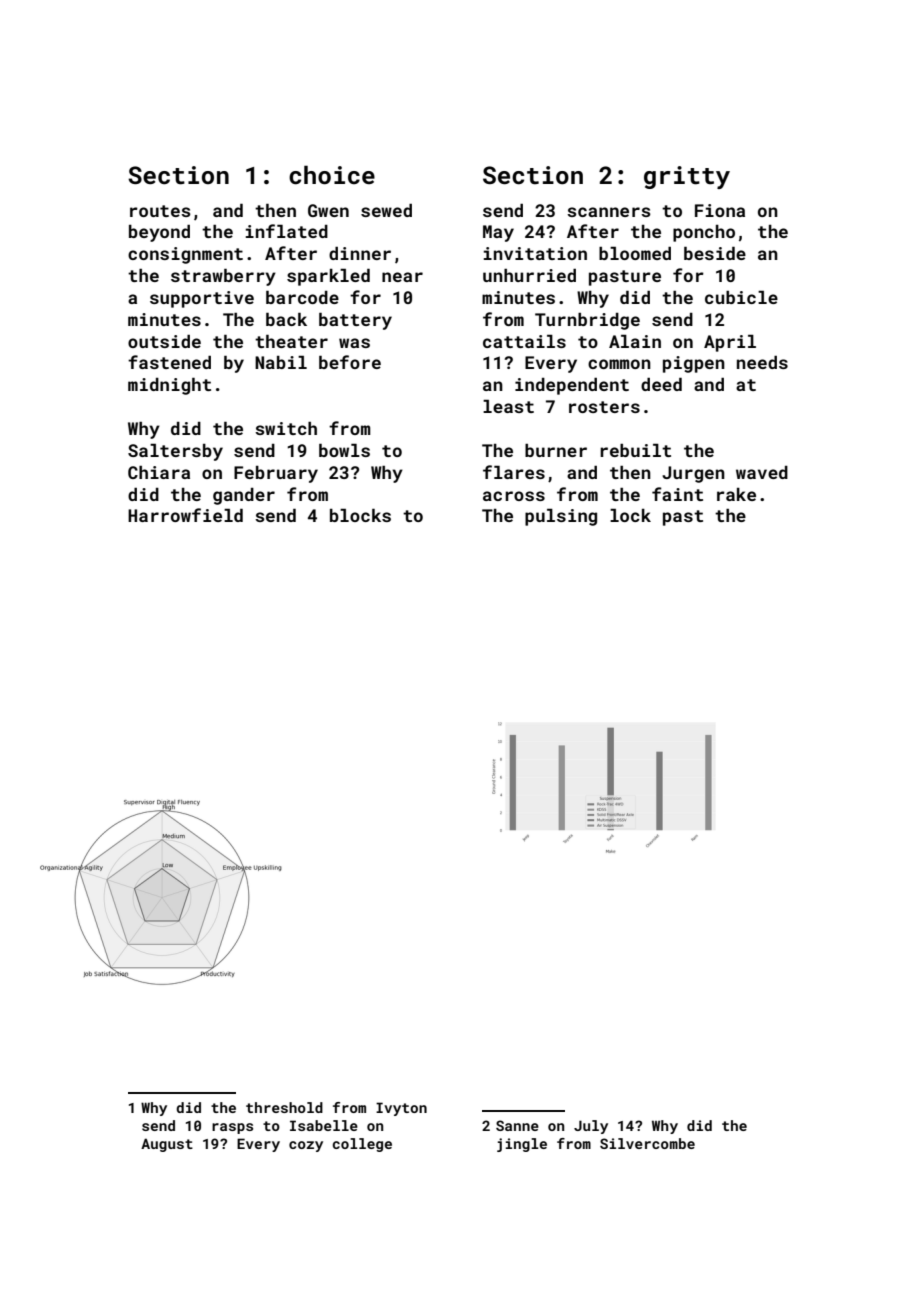 The height and width of the screenshot is (1311, 924). Describe the element at coordinates (647, 1143) in the screenshot. I see `Silvercombe` at that location.
